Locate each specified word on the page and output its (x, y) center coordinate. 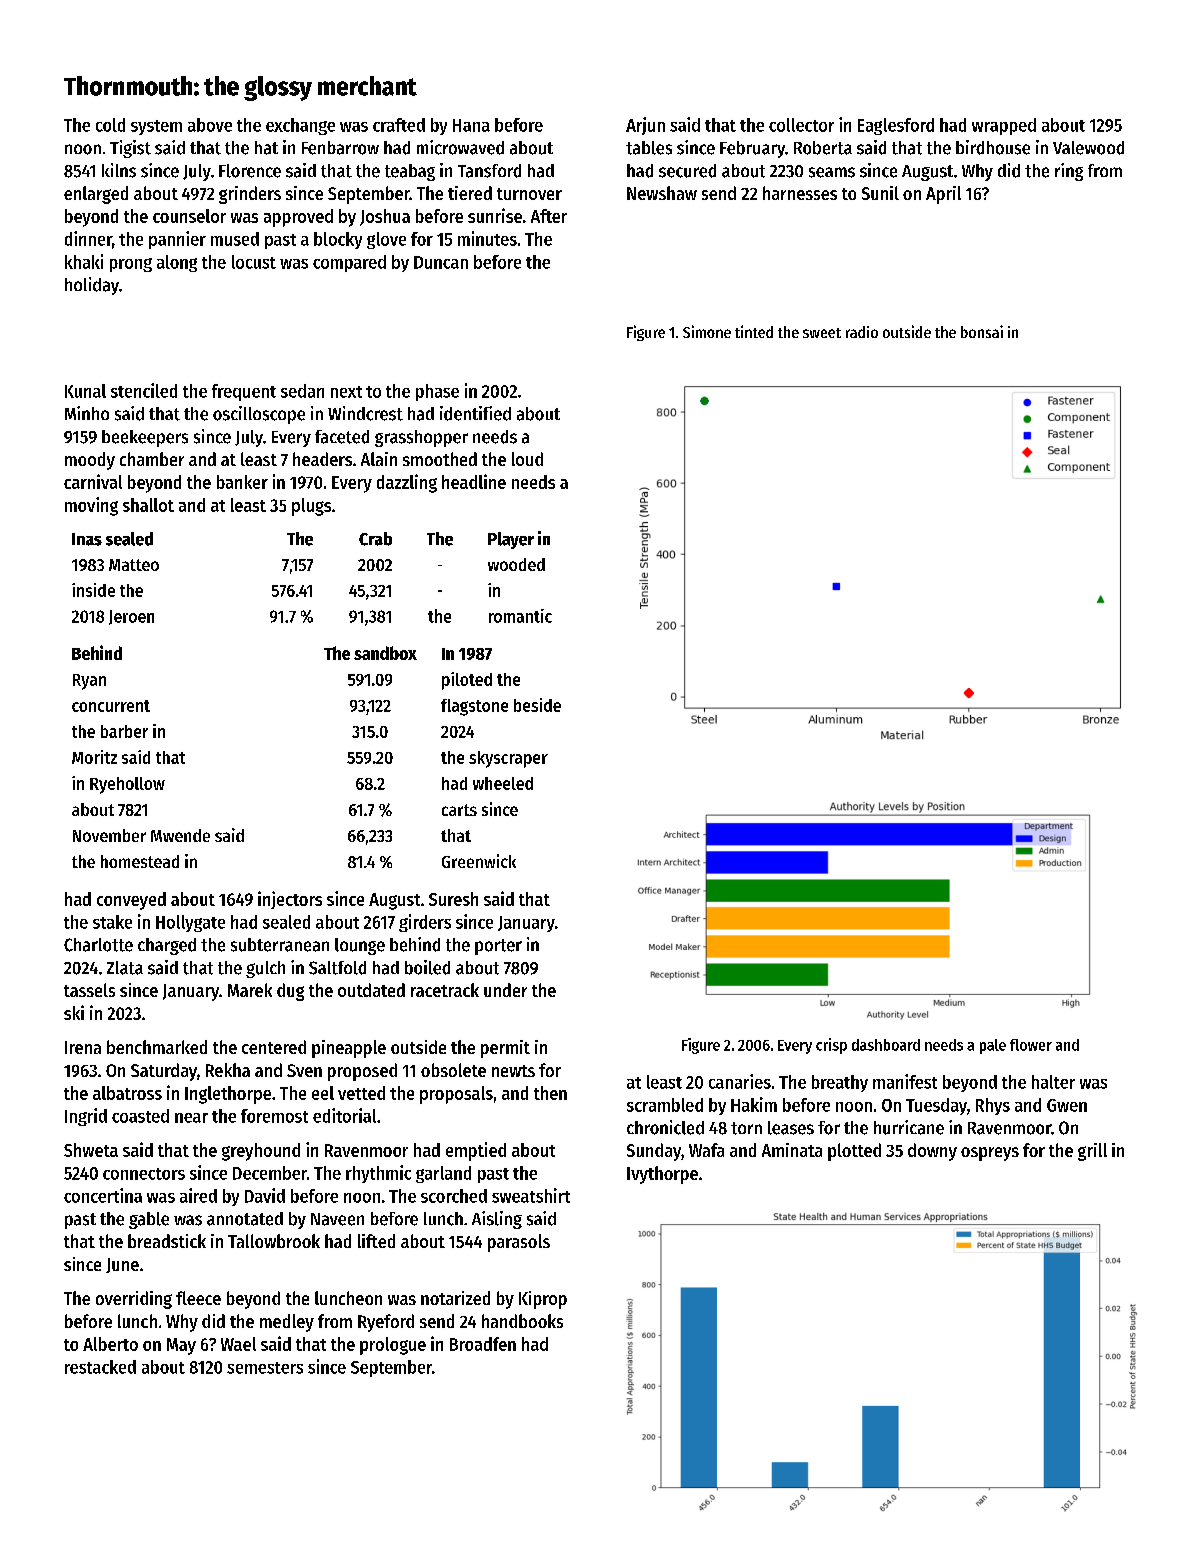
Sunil (880, 193)
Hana (471, 125)
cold (110, 125)
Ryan (89, 682)
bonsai (982, 331)
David (265, 1195)
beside (537, 705)
